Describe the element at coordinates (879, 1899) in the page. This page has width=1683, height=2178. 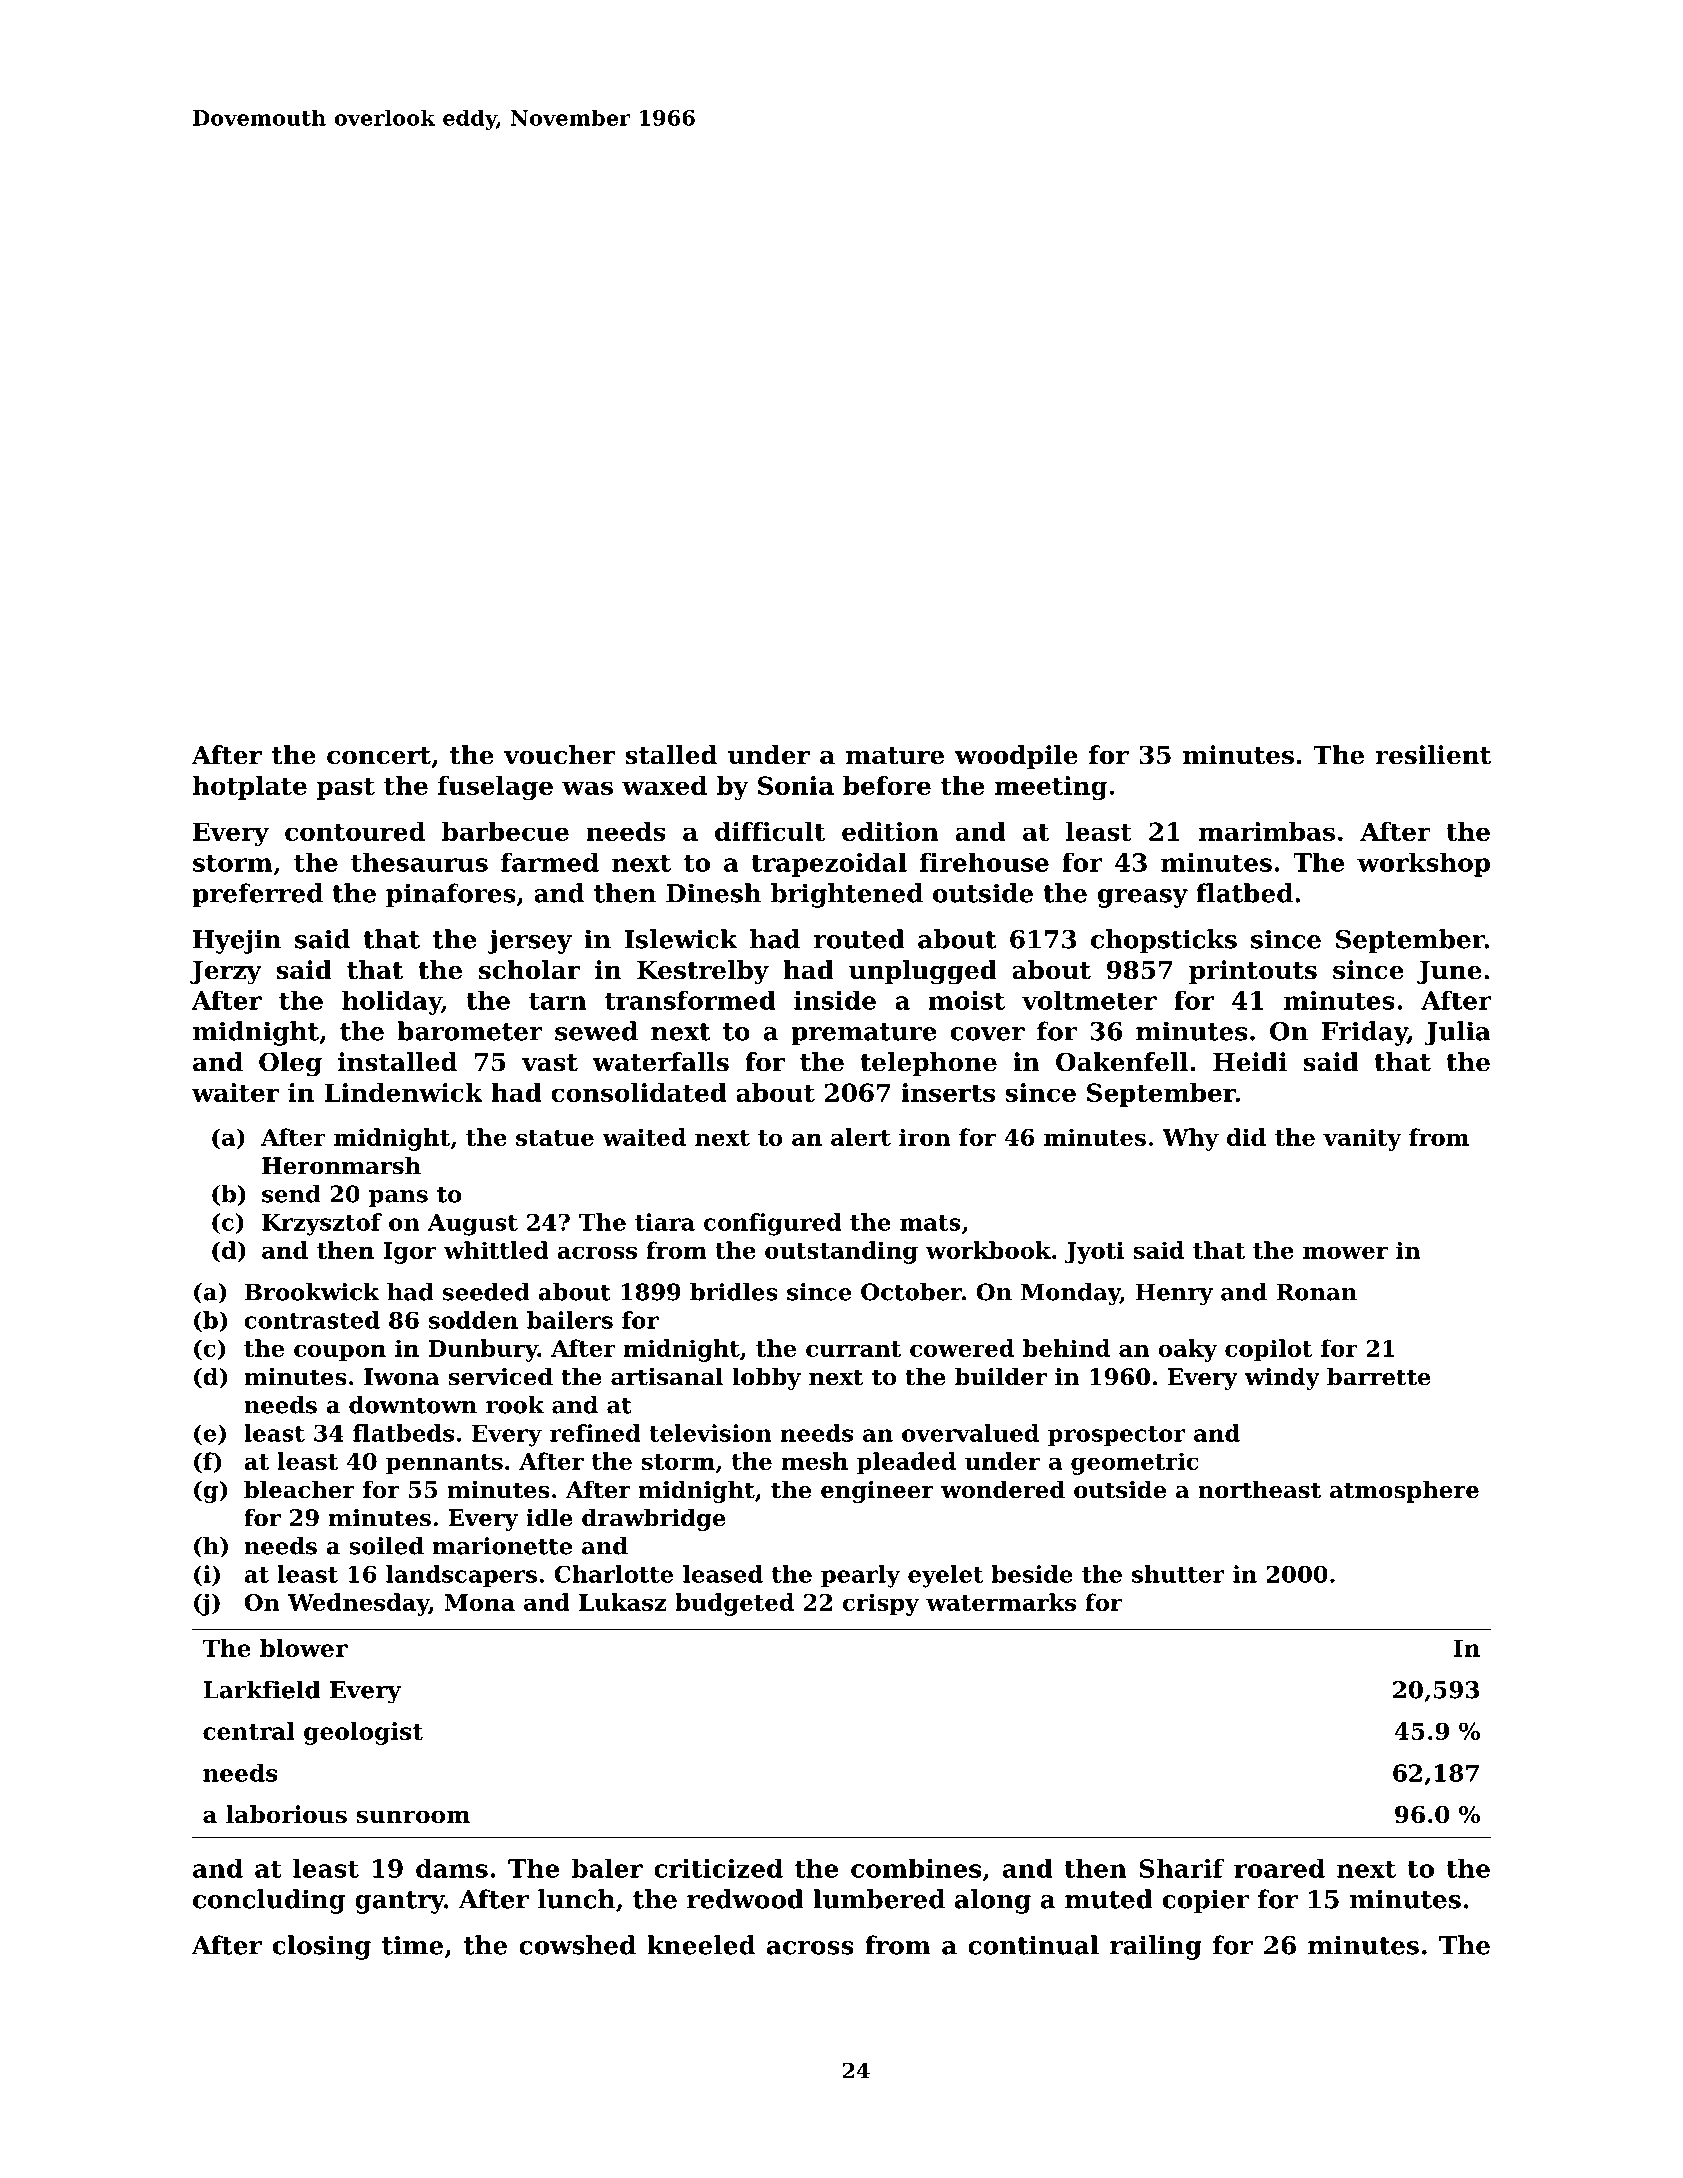
I see `lumbered` at that location.
